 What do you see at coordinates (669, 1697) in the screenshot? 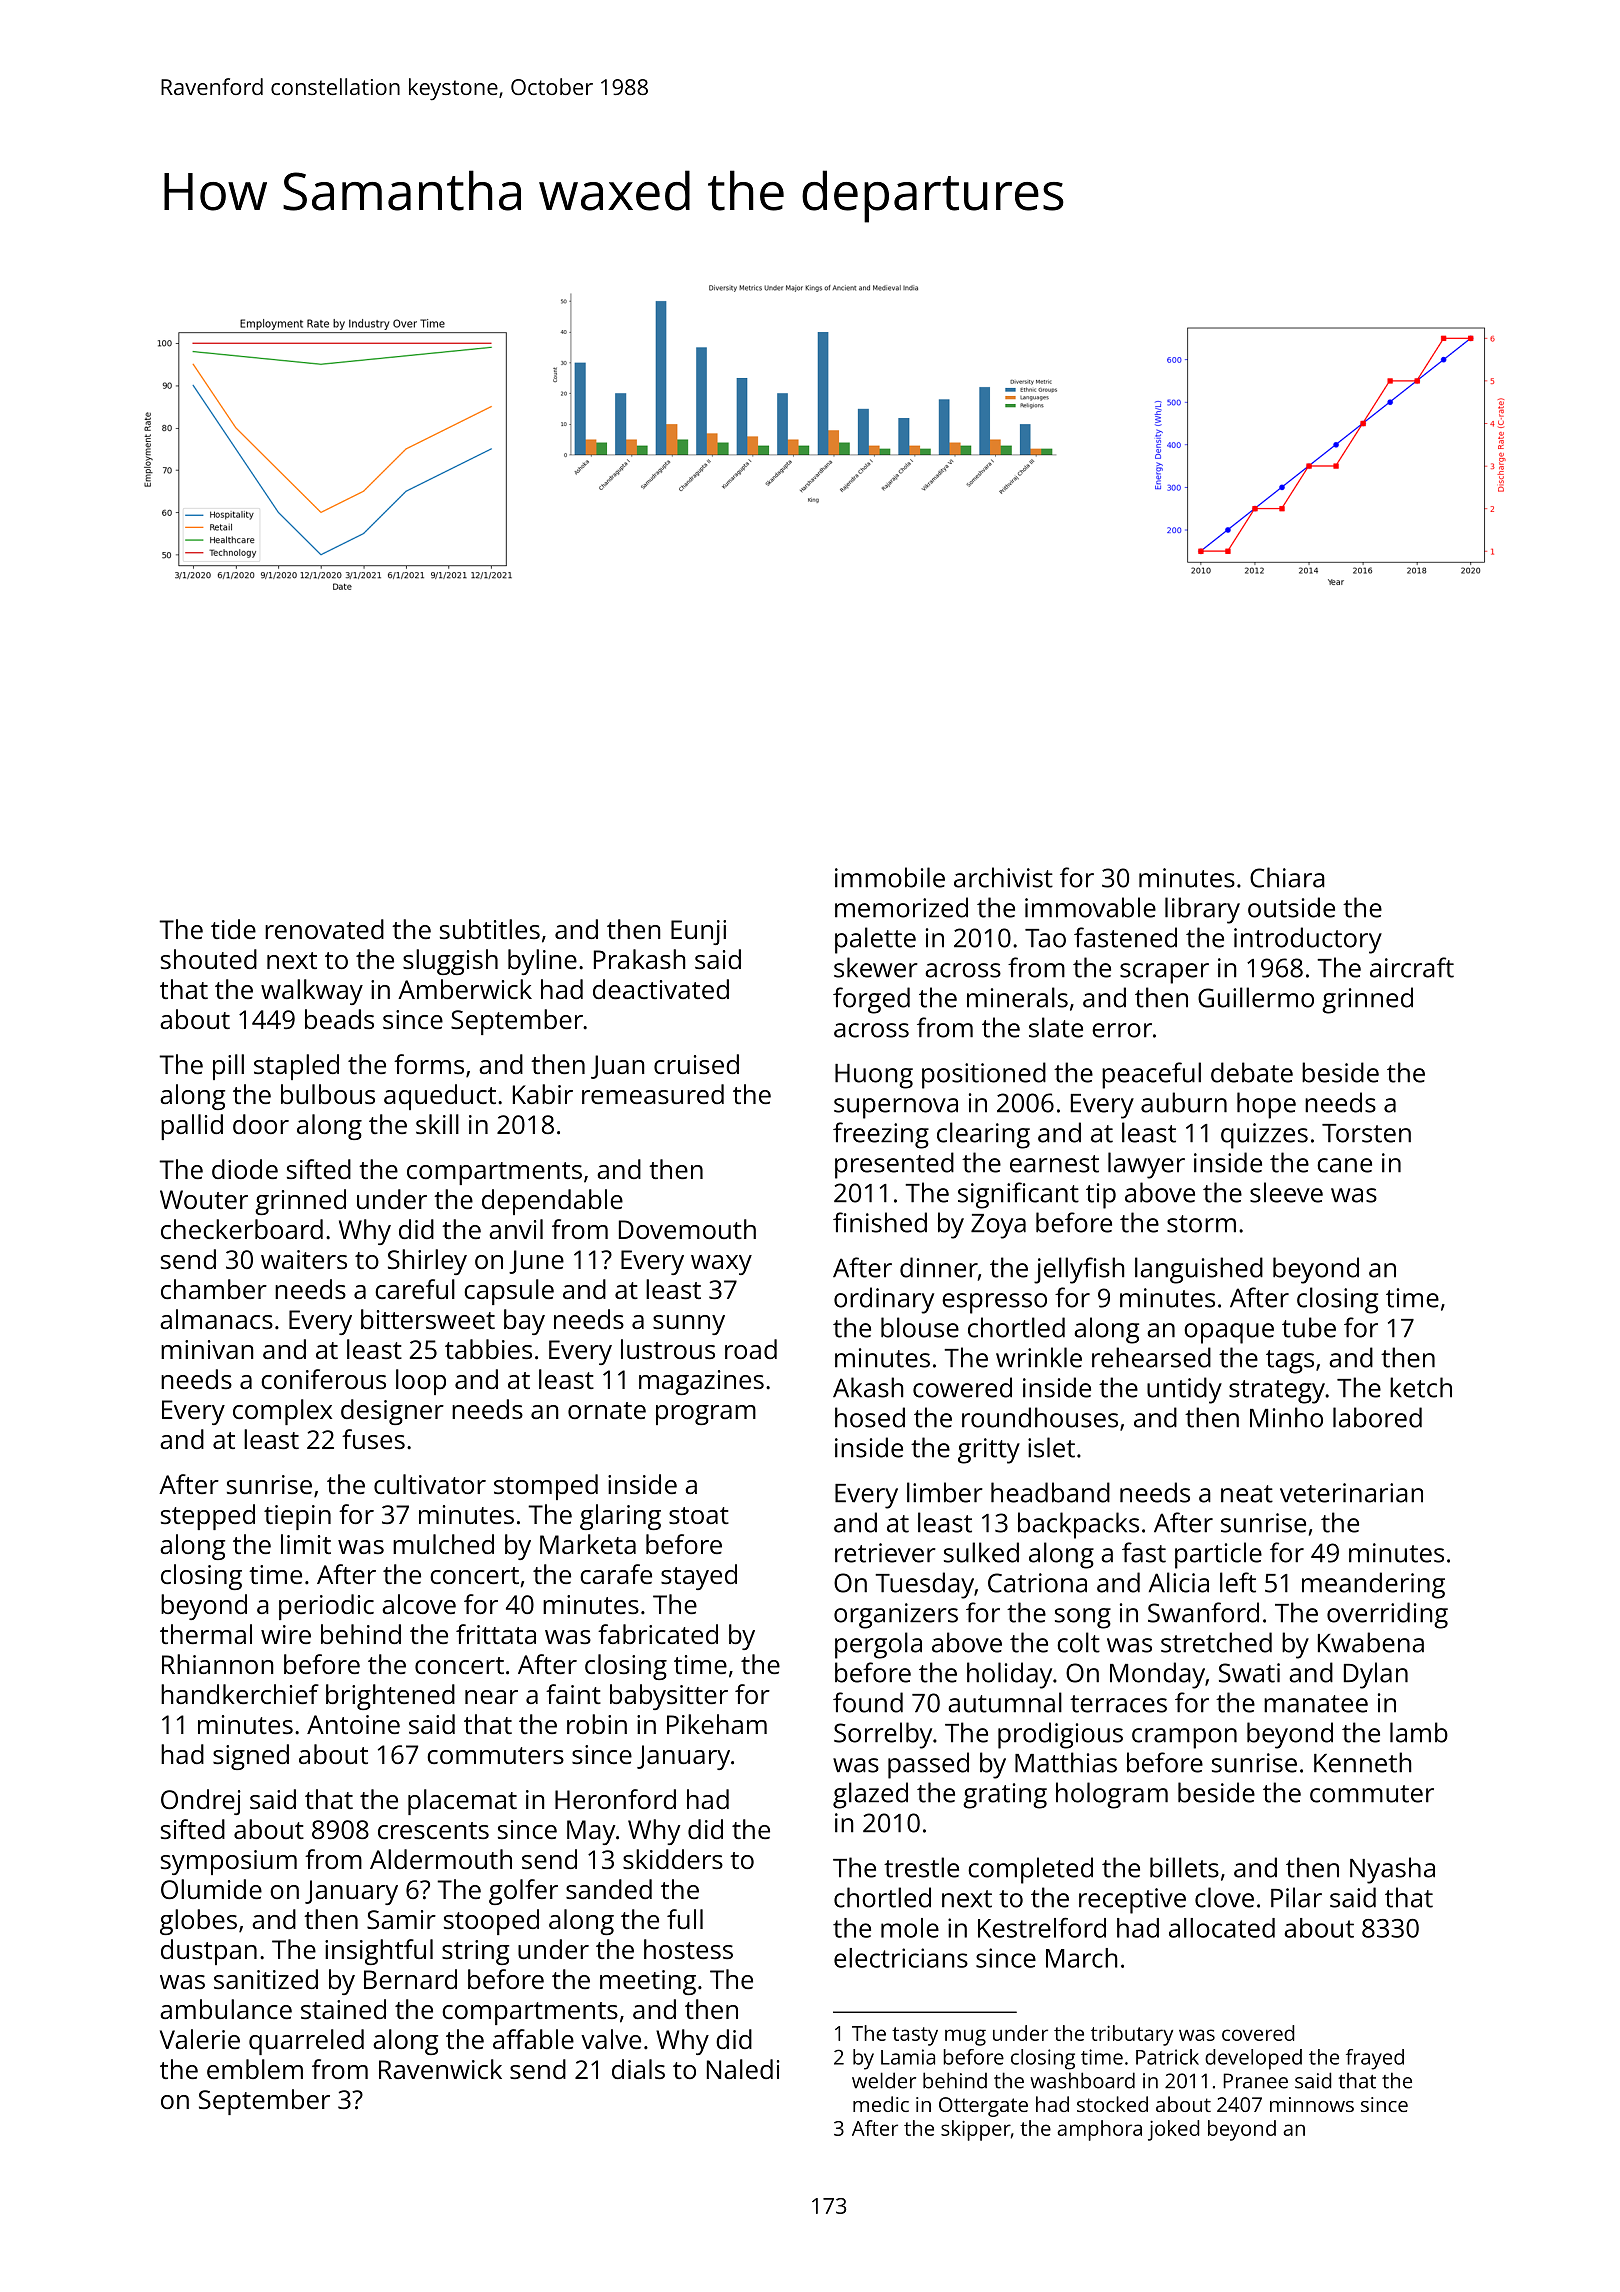
I see `babysitter` at bounding box center [669, 1697].
